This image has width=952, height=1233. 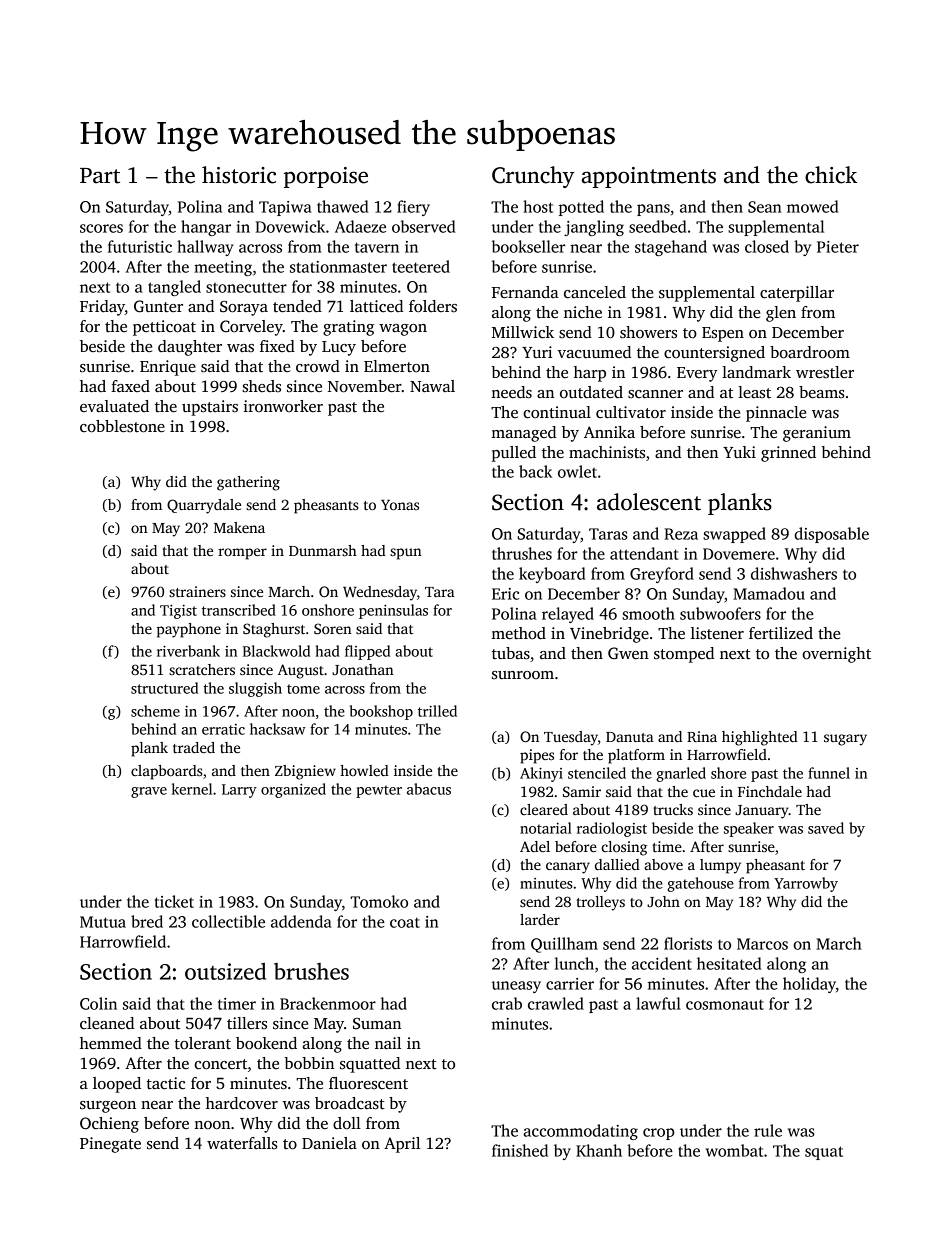 What do you see at coordinates (845, 740) in the image?
I see `sugary` at bounding box center [845, 740].
